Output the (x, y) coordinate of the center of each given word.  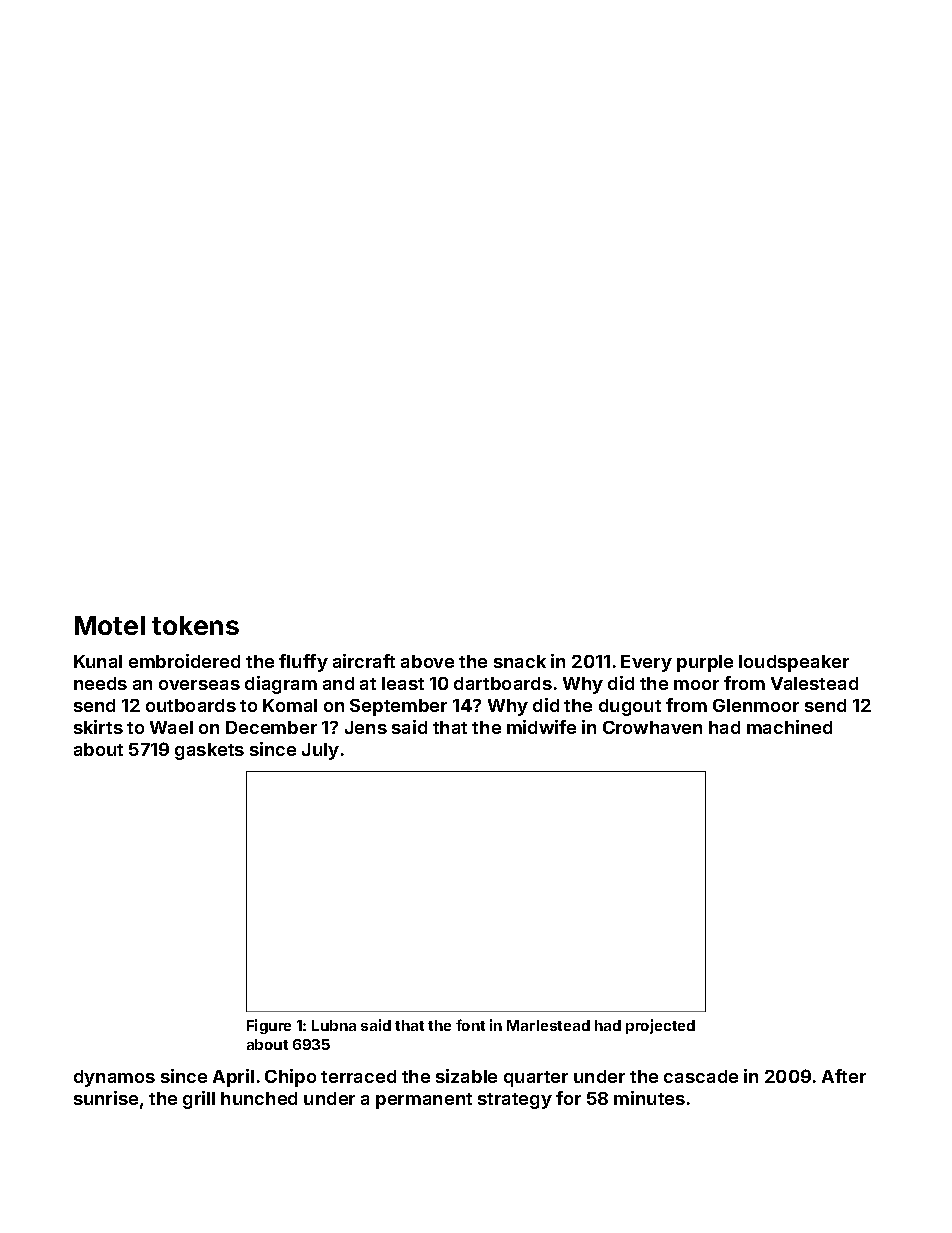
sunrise (106, 1098)
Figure (269, 1026)
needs (100, 683)
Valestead (814, 683)
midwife (541, 727)
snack (520, 661)
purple (705, 663)
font (470, 1025)
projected (660, 1026)
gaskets (209, 751)
